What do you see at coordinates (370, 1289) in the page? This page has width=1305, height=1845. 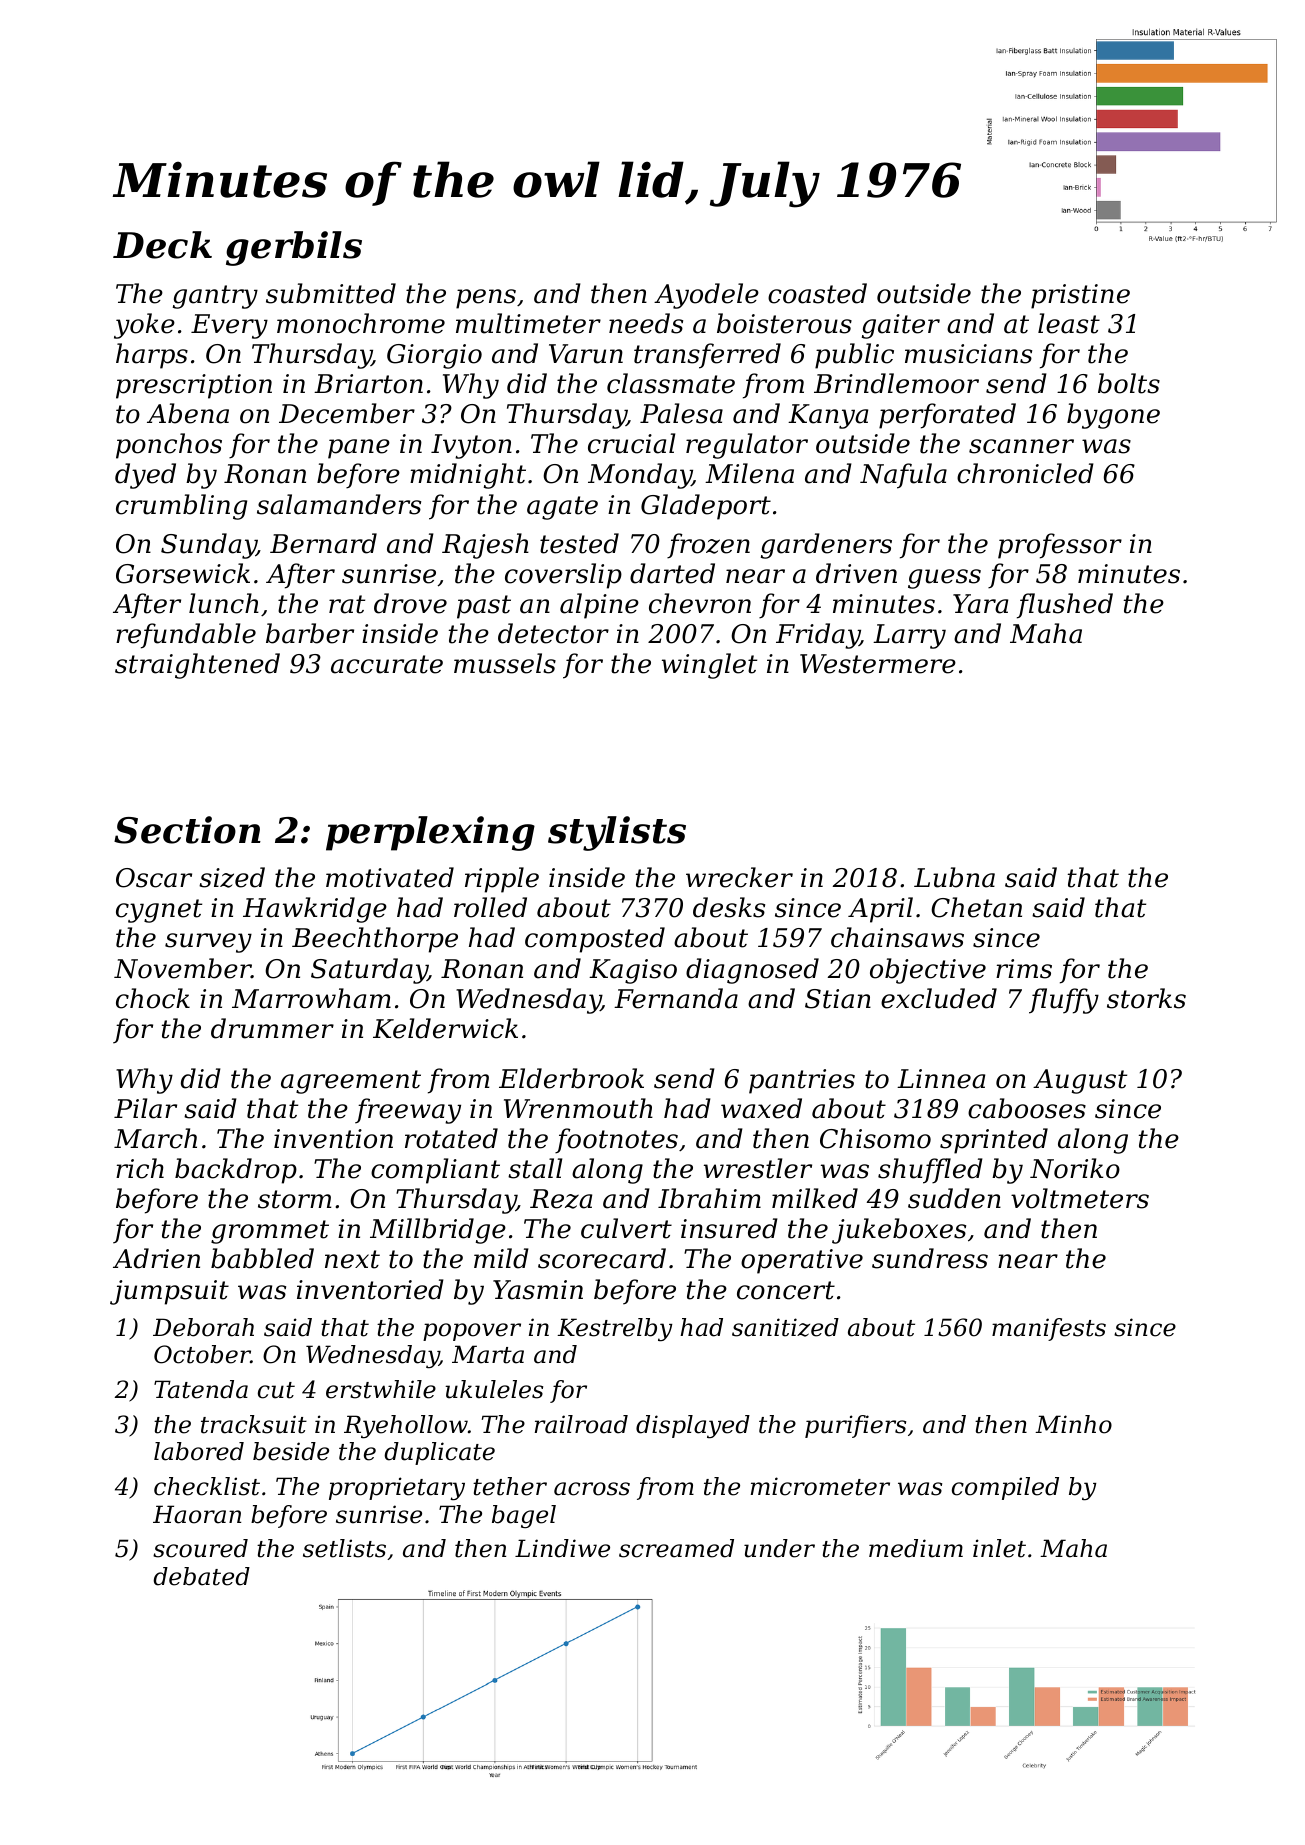 I see `inventoried` at bounding box center [370, 1289].
